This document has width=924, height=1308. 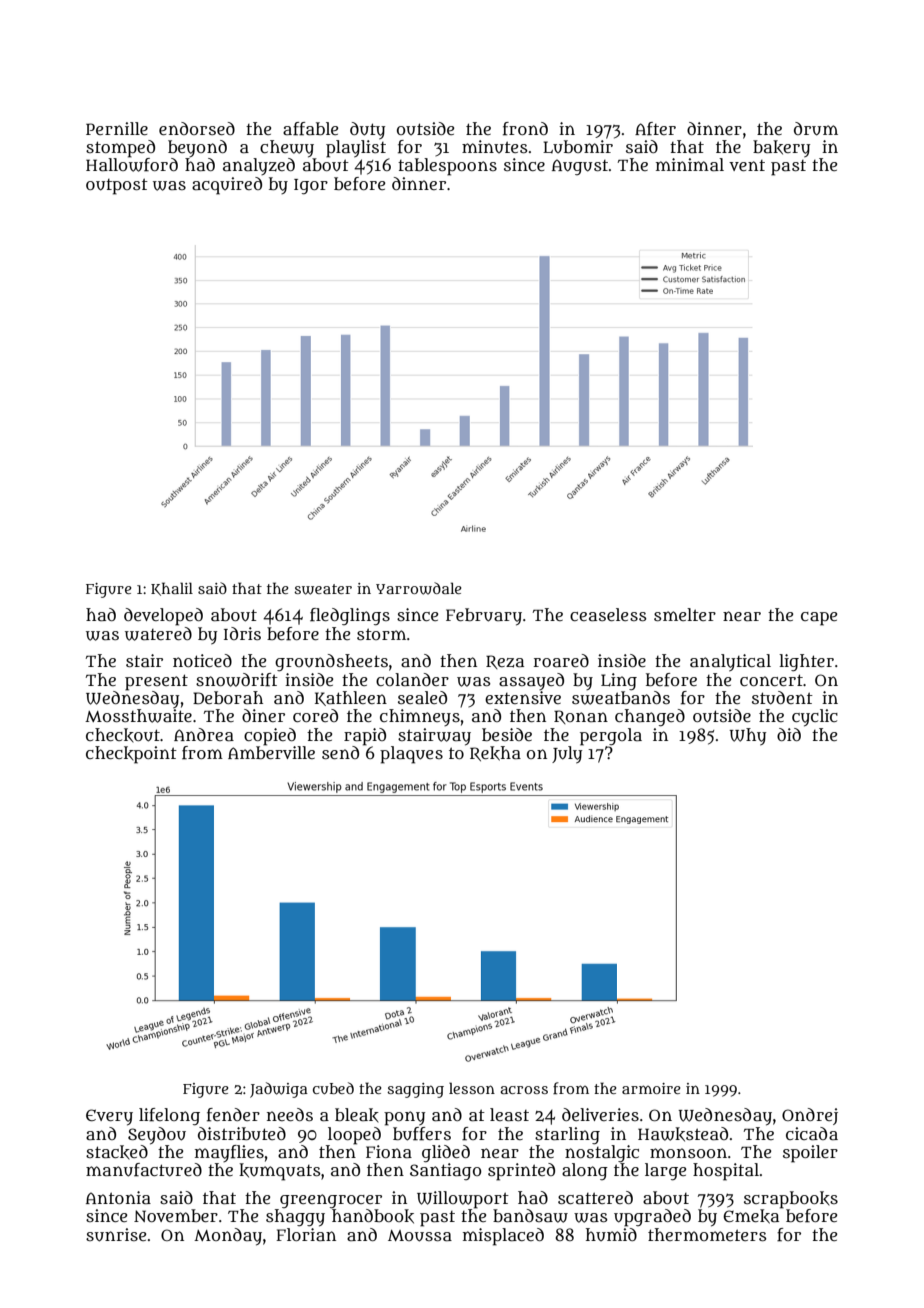 What do you see at coordinates (505, 662) in the document?
I see `Reza` at bounding box center [505, 662].
